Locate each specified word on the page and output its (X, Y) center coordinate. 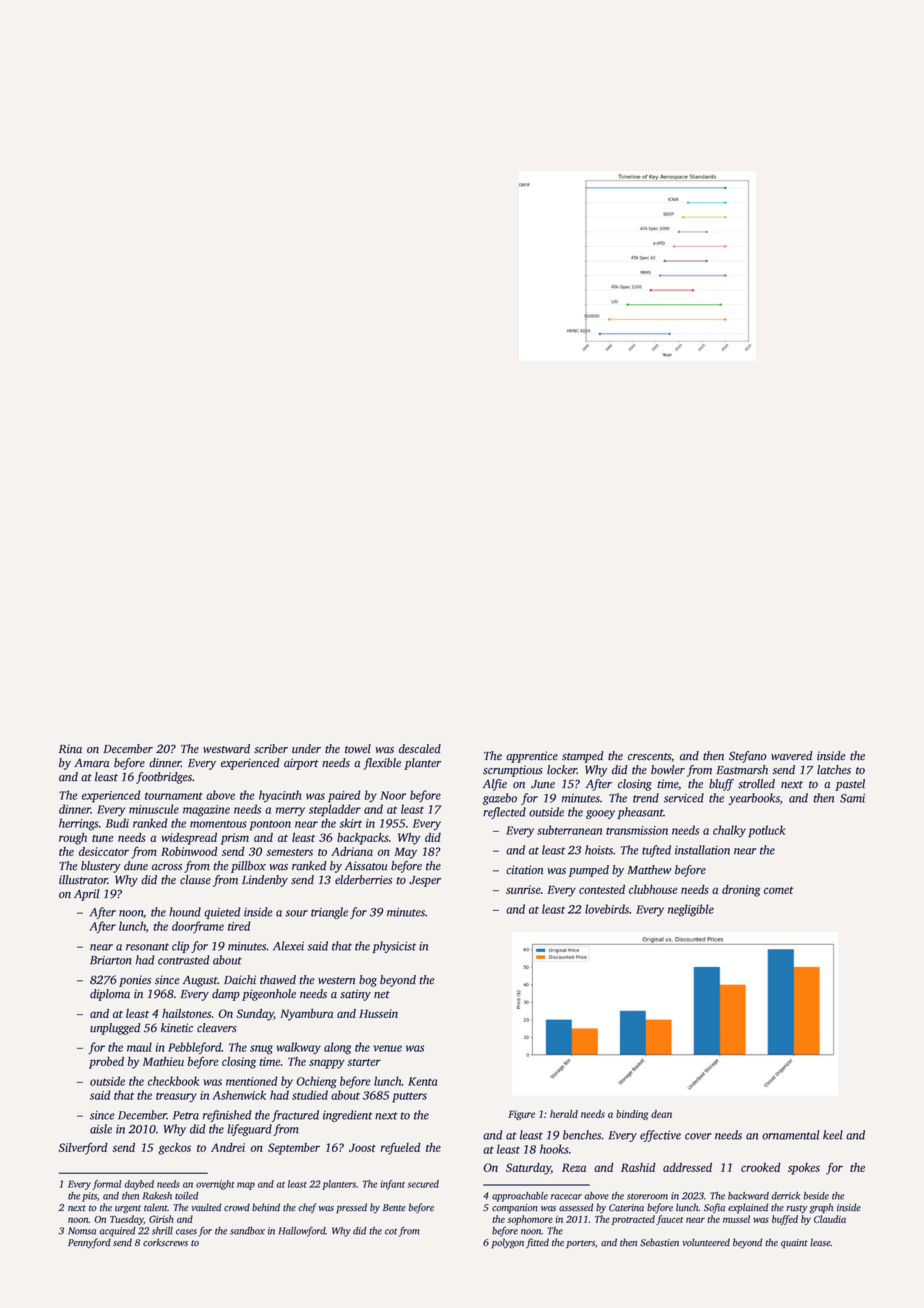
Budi (117, 823)
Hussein (378, 1013)
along (337, 1048)
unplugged (115, 1029)
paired (344, 796)
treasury (176, 1098)
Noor (393, 795)
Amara (91, 763)
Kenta (423, 1081)
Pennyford (89, 1243)
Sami (852, 798)
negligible (691, 910)
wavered (792, 756)
